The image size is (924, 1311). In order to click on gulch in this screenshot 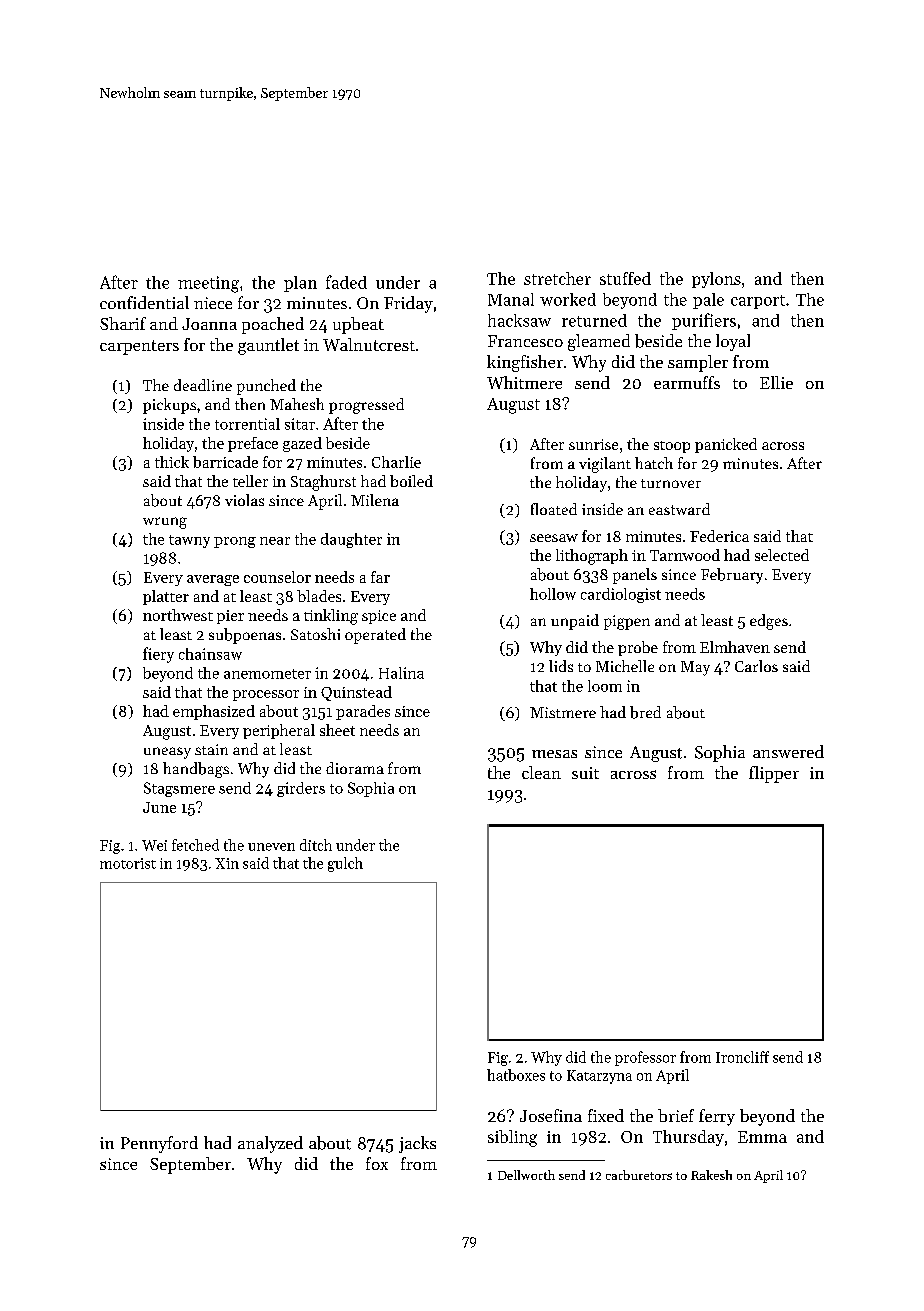, I will do `click(345, 864)`.
